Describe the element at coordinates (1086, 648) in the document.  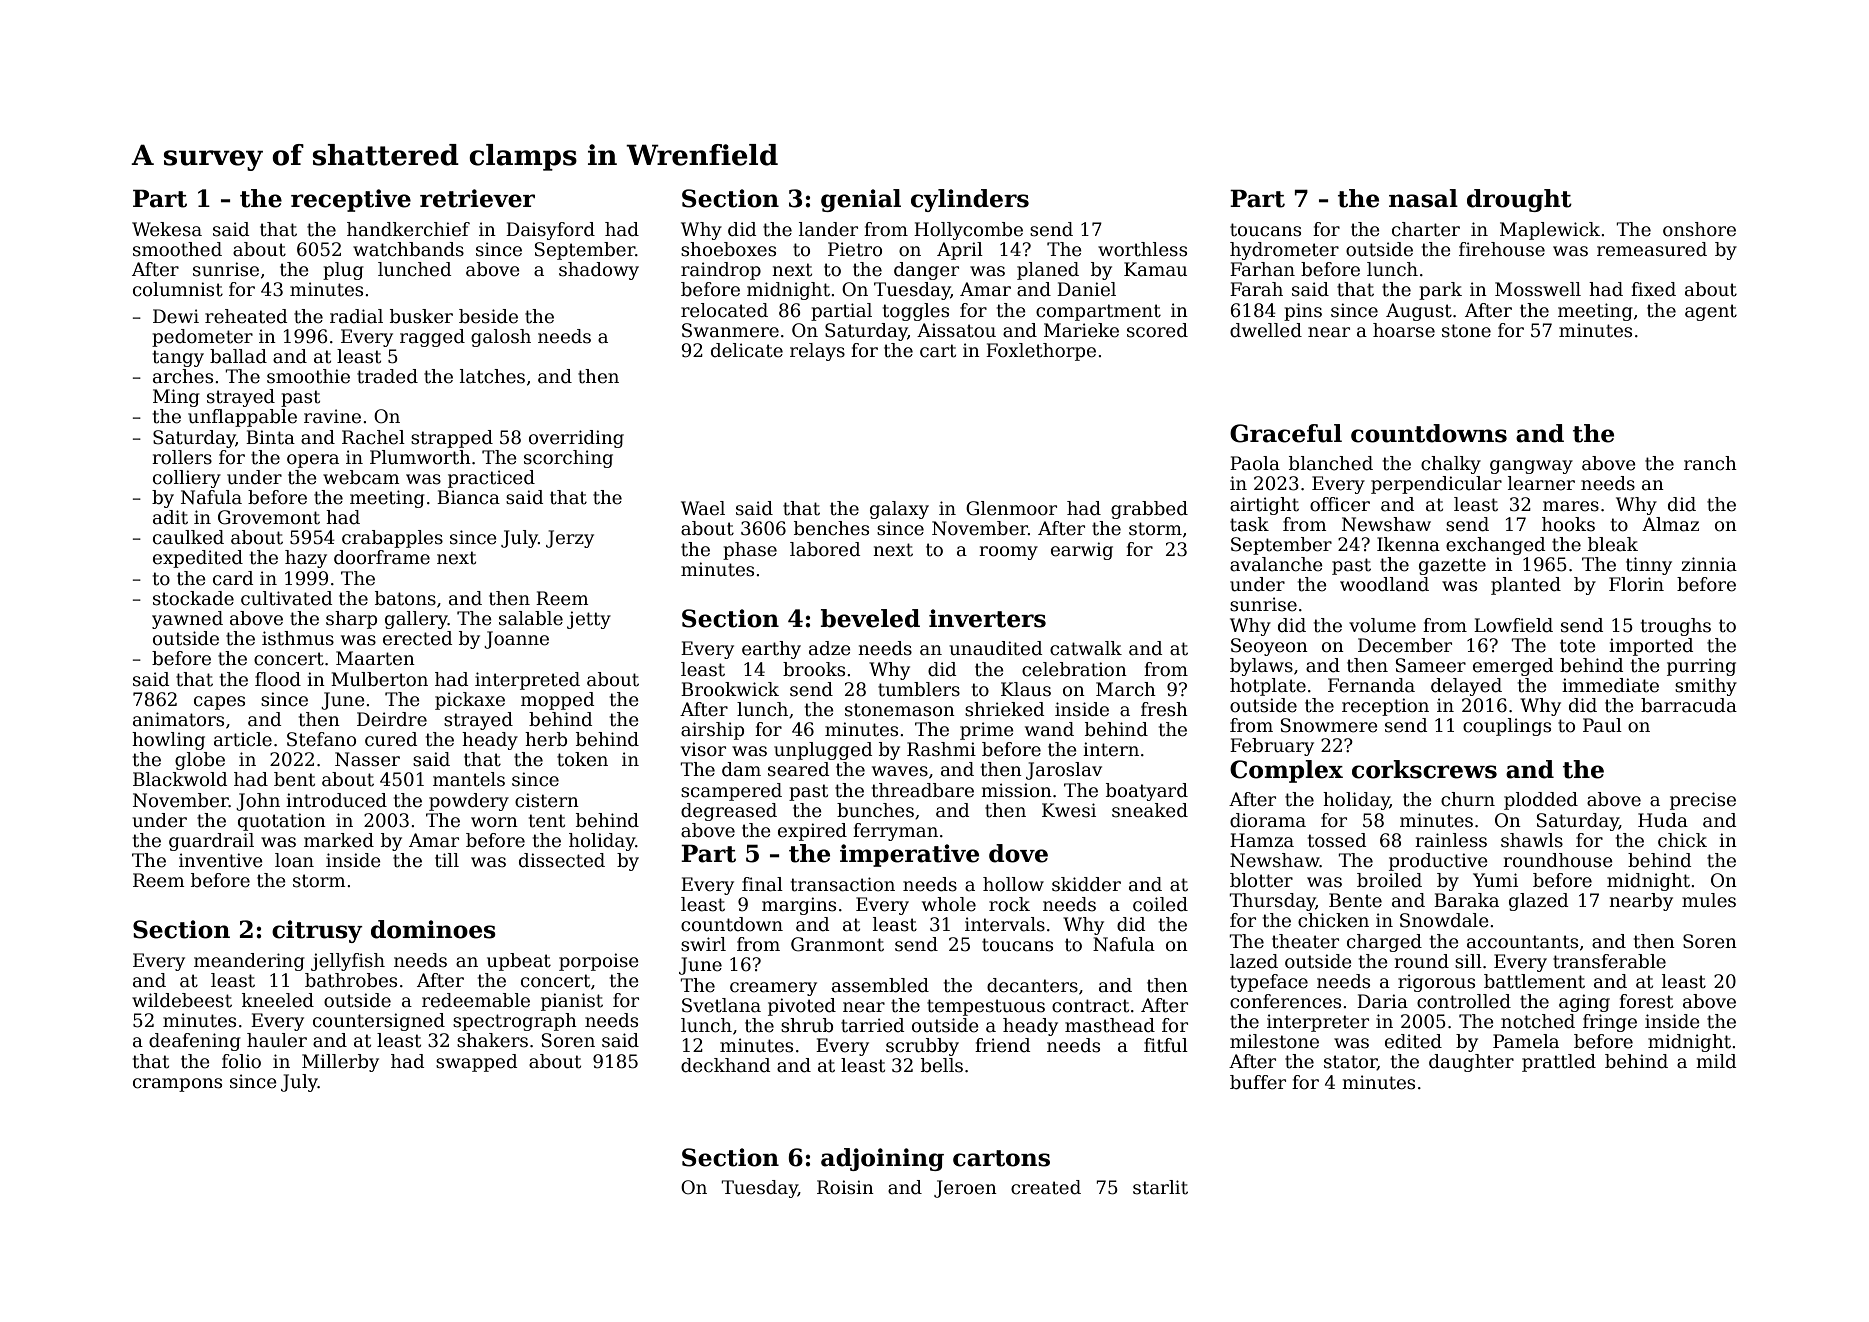
I see `catwalk` at that location.
